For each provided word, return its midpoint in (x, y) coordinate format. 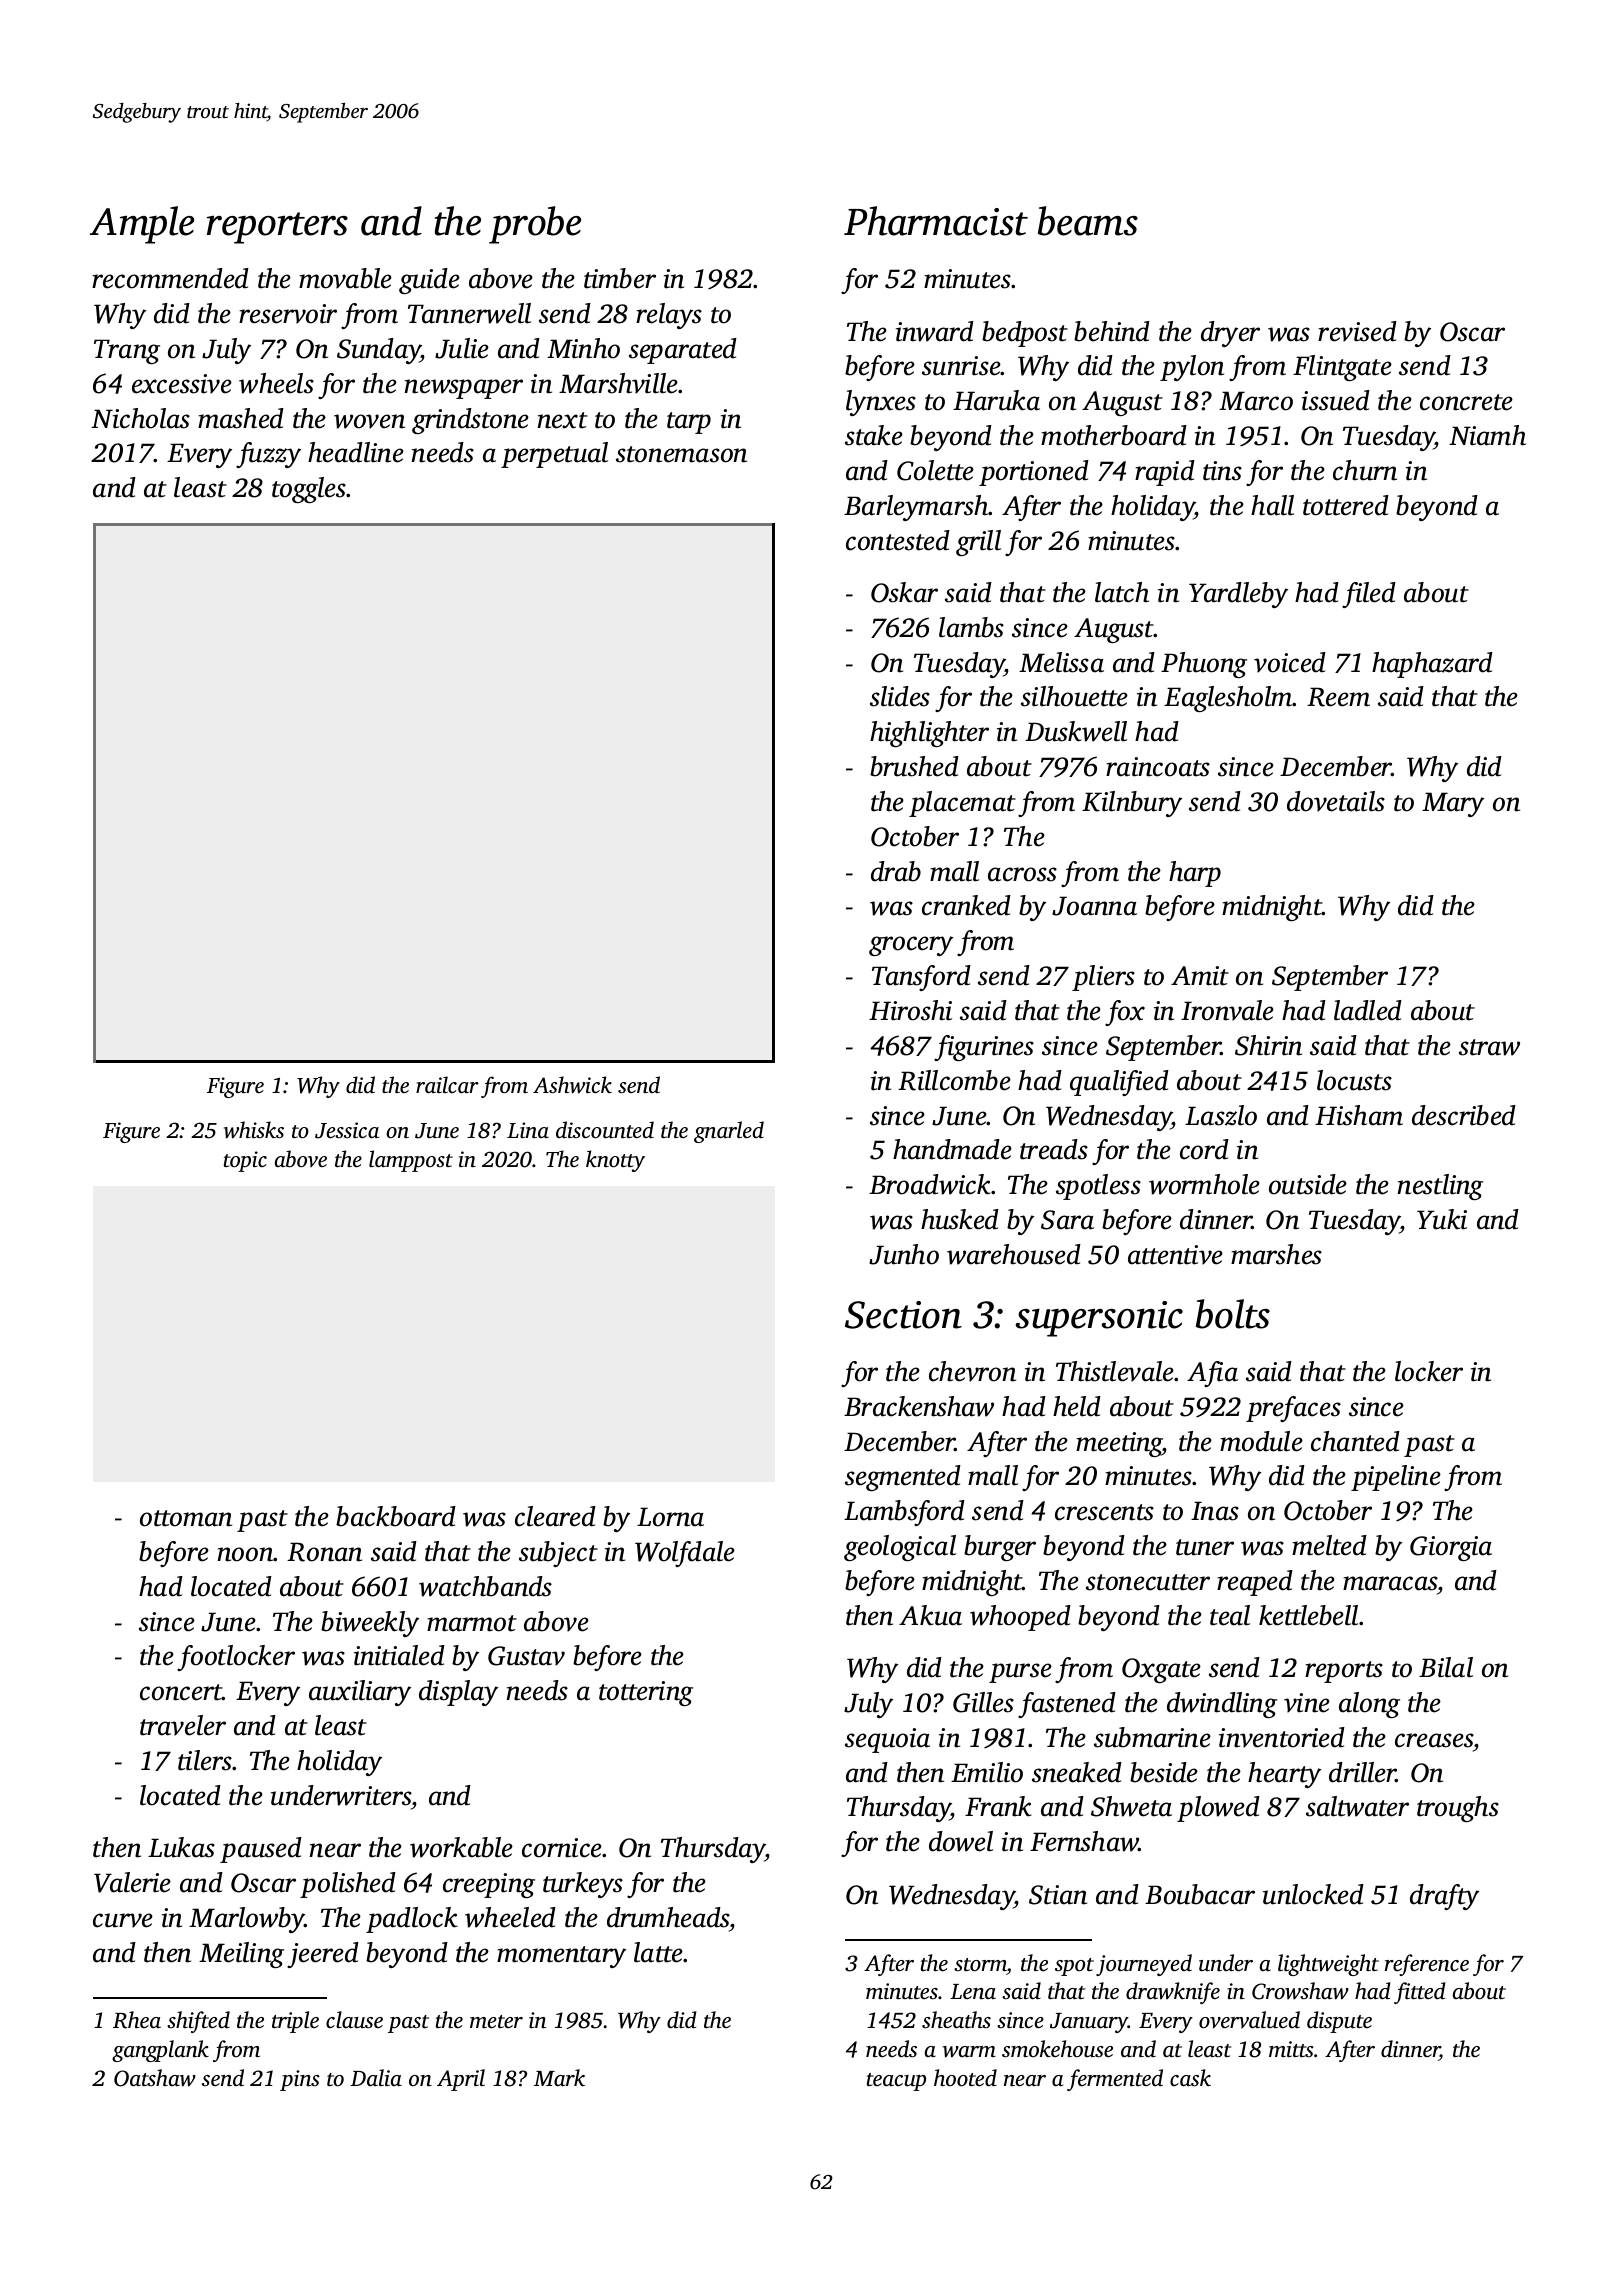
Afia (1212, 1374)
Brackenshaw (919, 1406)
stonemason (681, 454)
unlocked (1313, 1894)
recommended (170, 278)
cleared (555, 1516)
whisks (254, 1130)
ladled (1368, 1010)
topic (245, 1161)
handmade (952, 1149)
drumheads (668, 1917)
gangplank (160, 2051)
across (1022, 874)
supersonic (1099, 1319)
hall (1272, 505)
